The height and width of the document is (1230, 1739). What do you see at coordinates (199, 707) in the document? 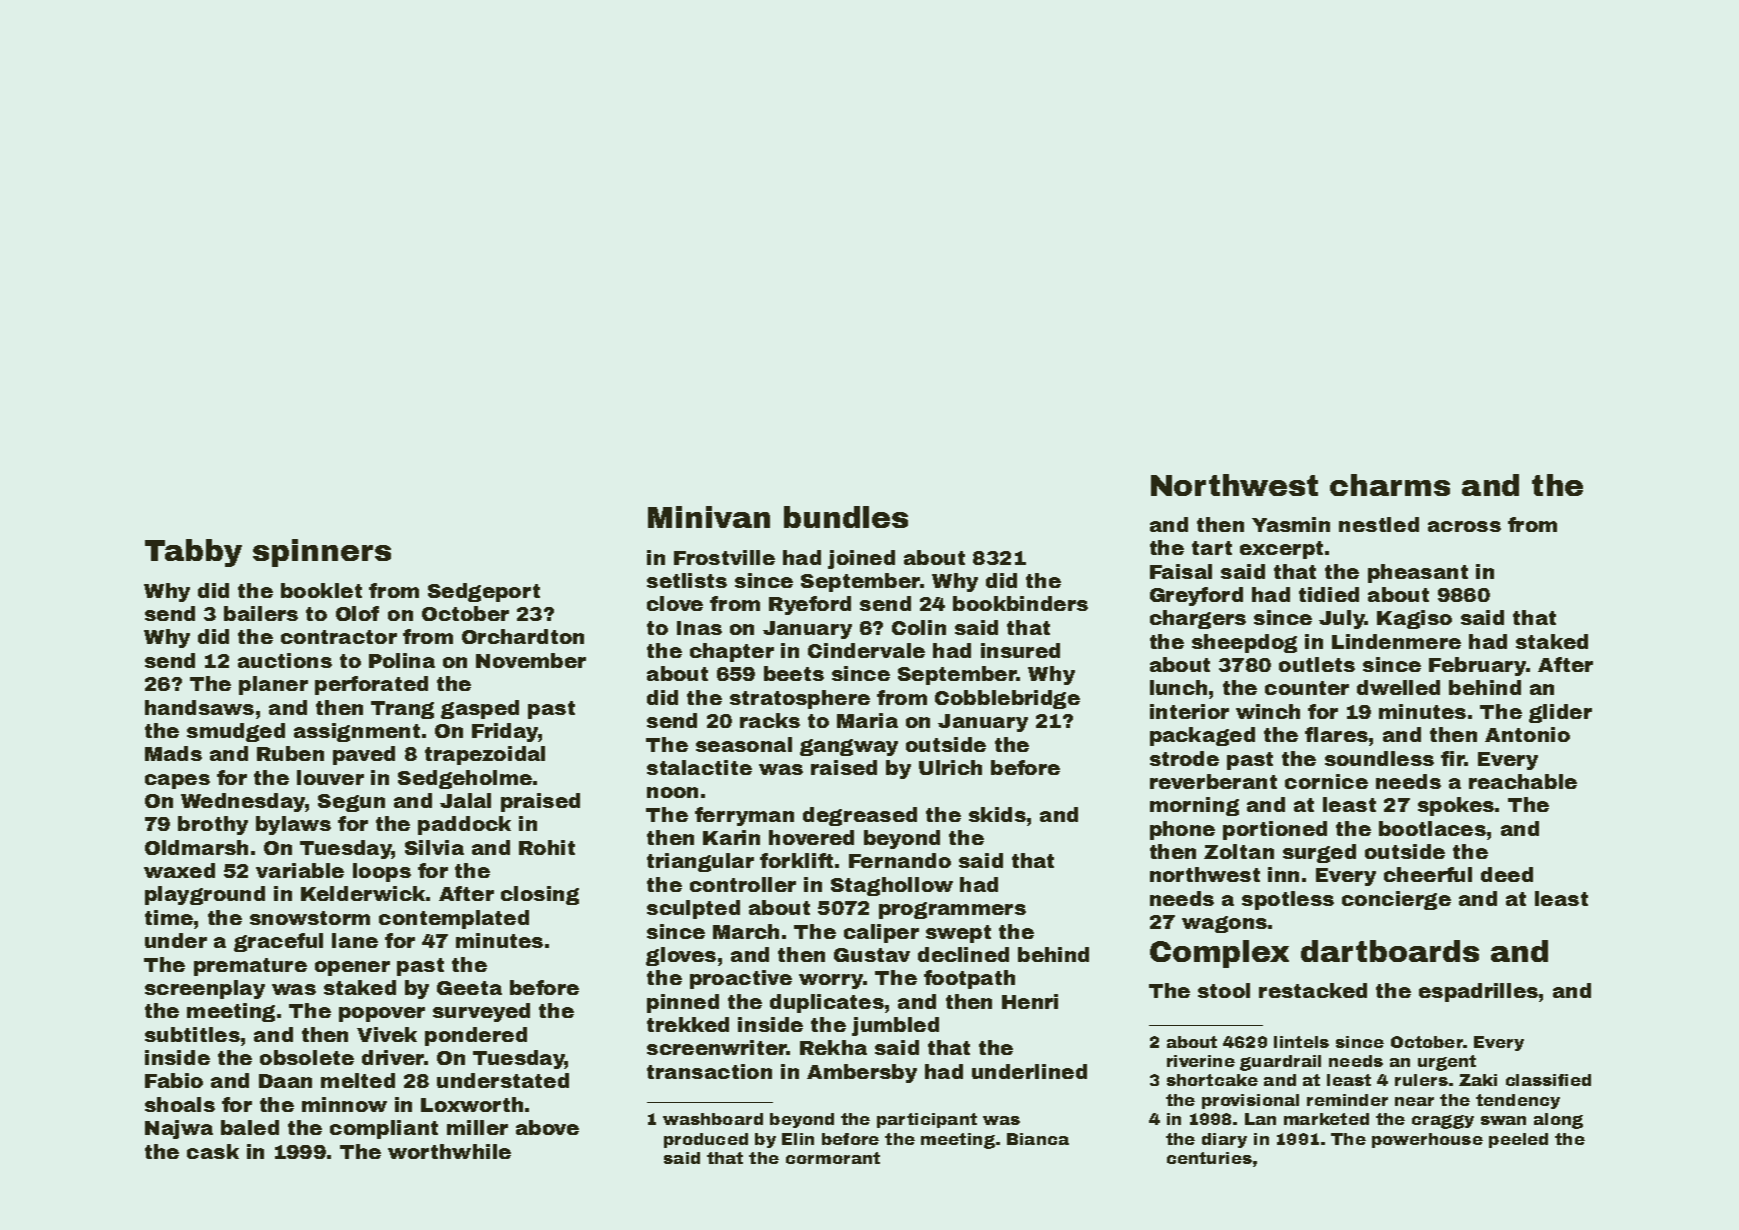
I see `handsaws` at bounding box center [199, 707].
